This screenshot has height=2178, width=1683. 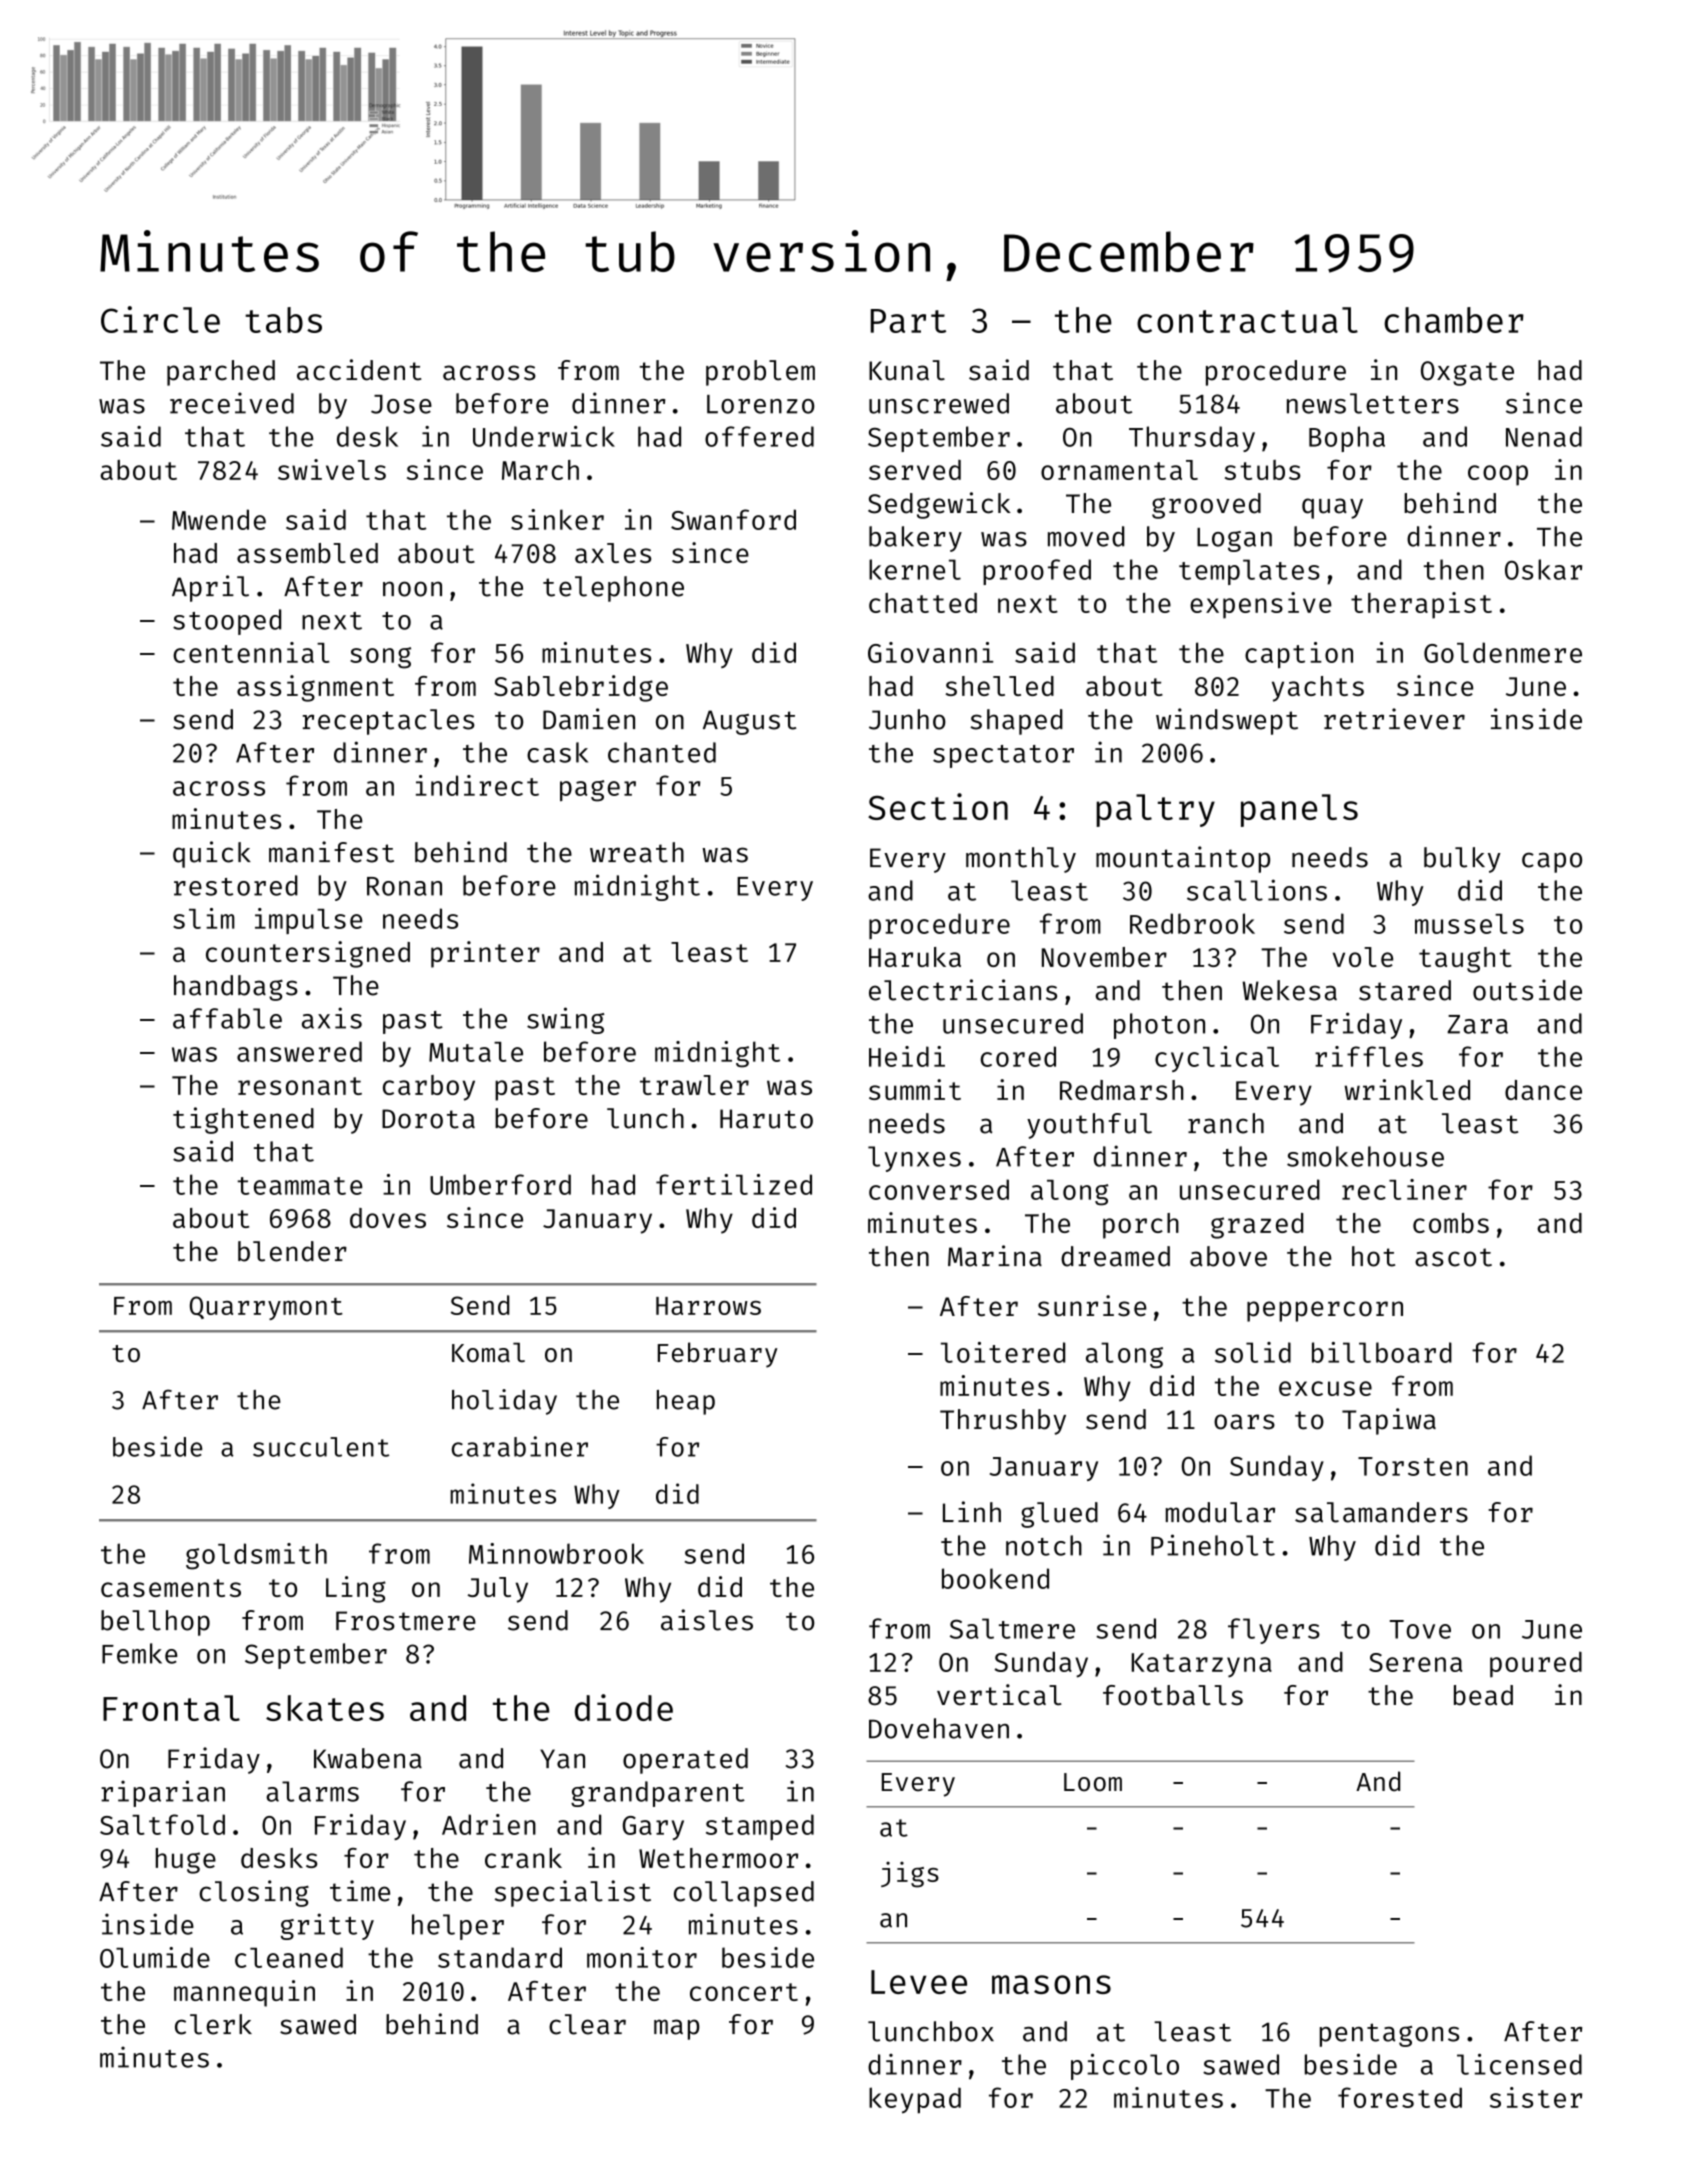 What do you see at coordinates (1299, 655) in the screenshot?
I see `caption` at bounding box center [1299, 655].
